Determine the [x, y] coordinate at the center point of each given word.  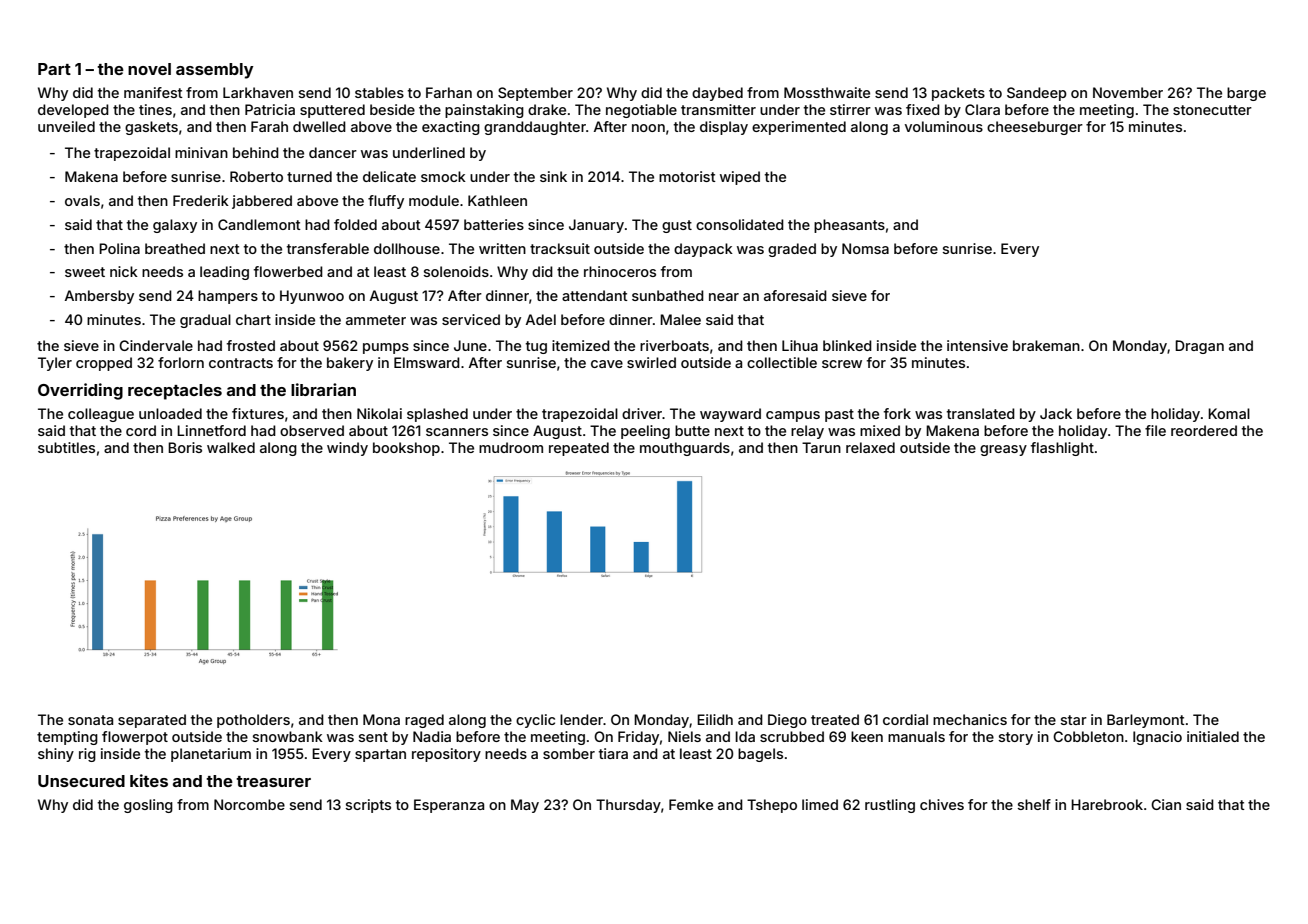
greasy [1003, 450]
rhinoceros [620, 271]
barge [1246, 94]
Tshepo [772, 806]
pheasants [849, 226]
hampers [228, 297]
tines [155, 109]
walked [231, 447]
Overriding [80, 391]
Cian [1166, 804]
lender [581, 719]
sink [553, 176]
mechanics [970, 719]
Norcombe [249, 804]
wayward [730, 415]
